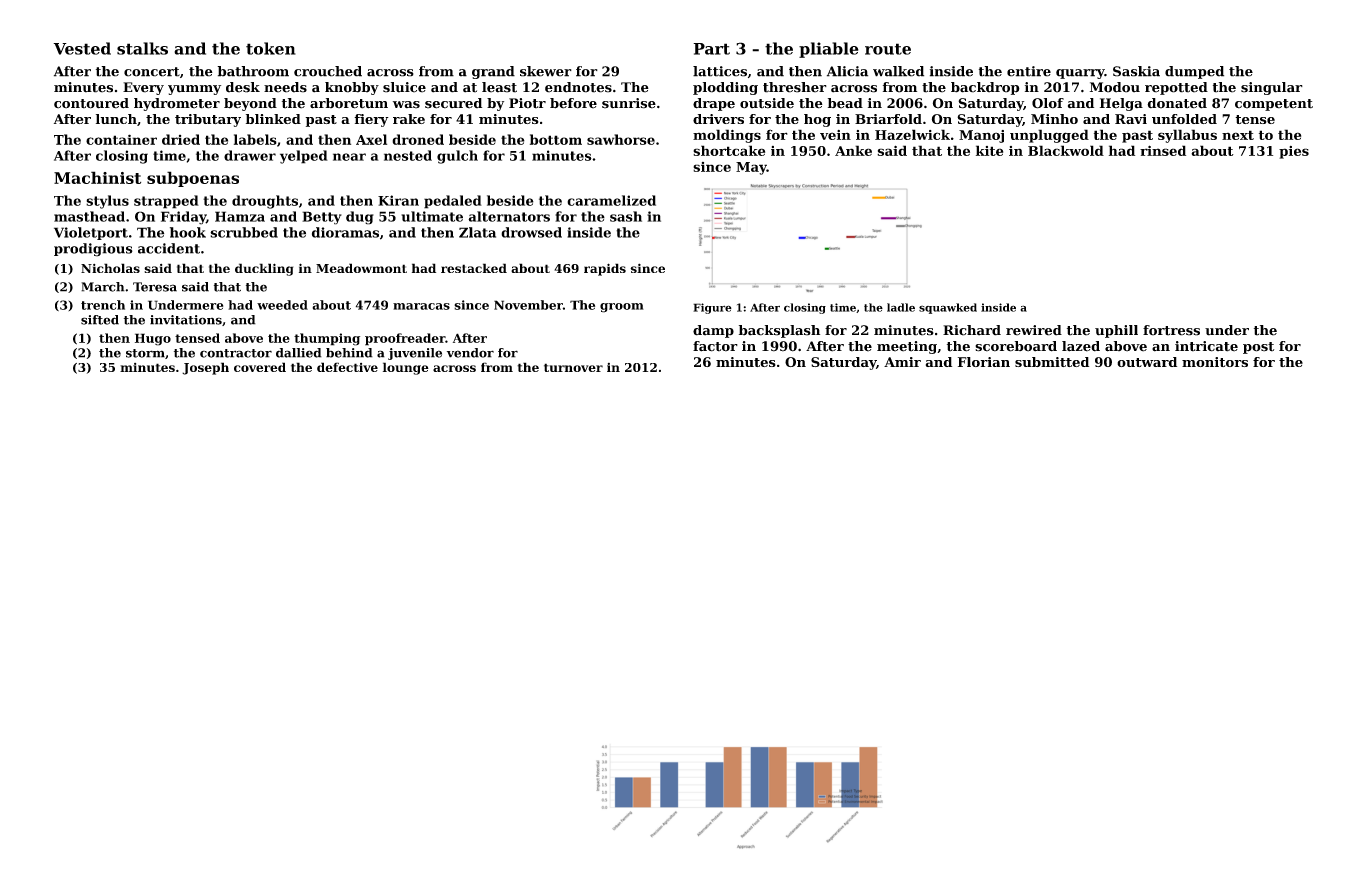 This document has height=887, width=1372. Describe the element at coordinates (626, 216) in the document. I see `sash` at that location.
